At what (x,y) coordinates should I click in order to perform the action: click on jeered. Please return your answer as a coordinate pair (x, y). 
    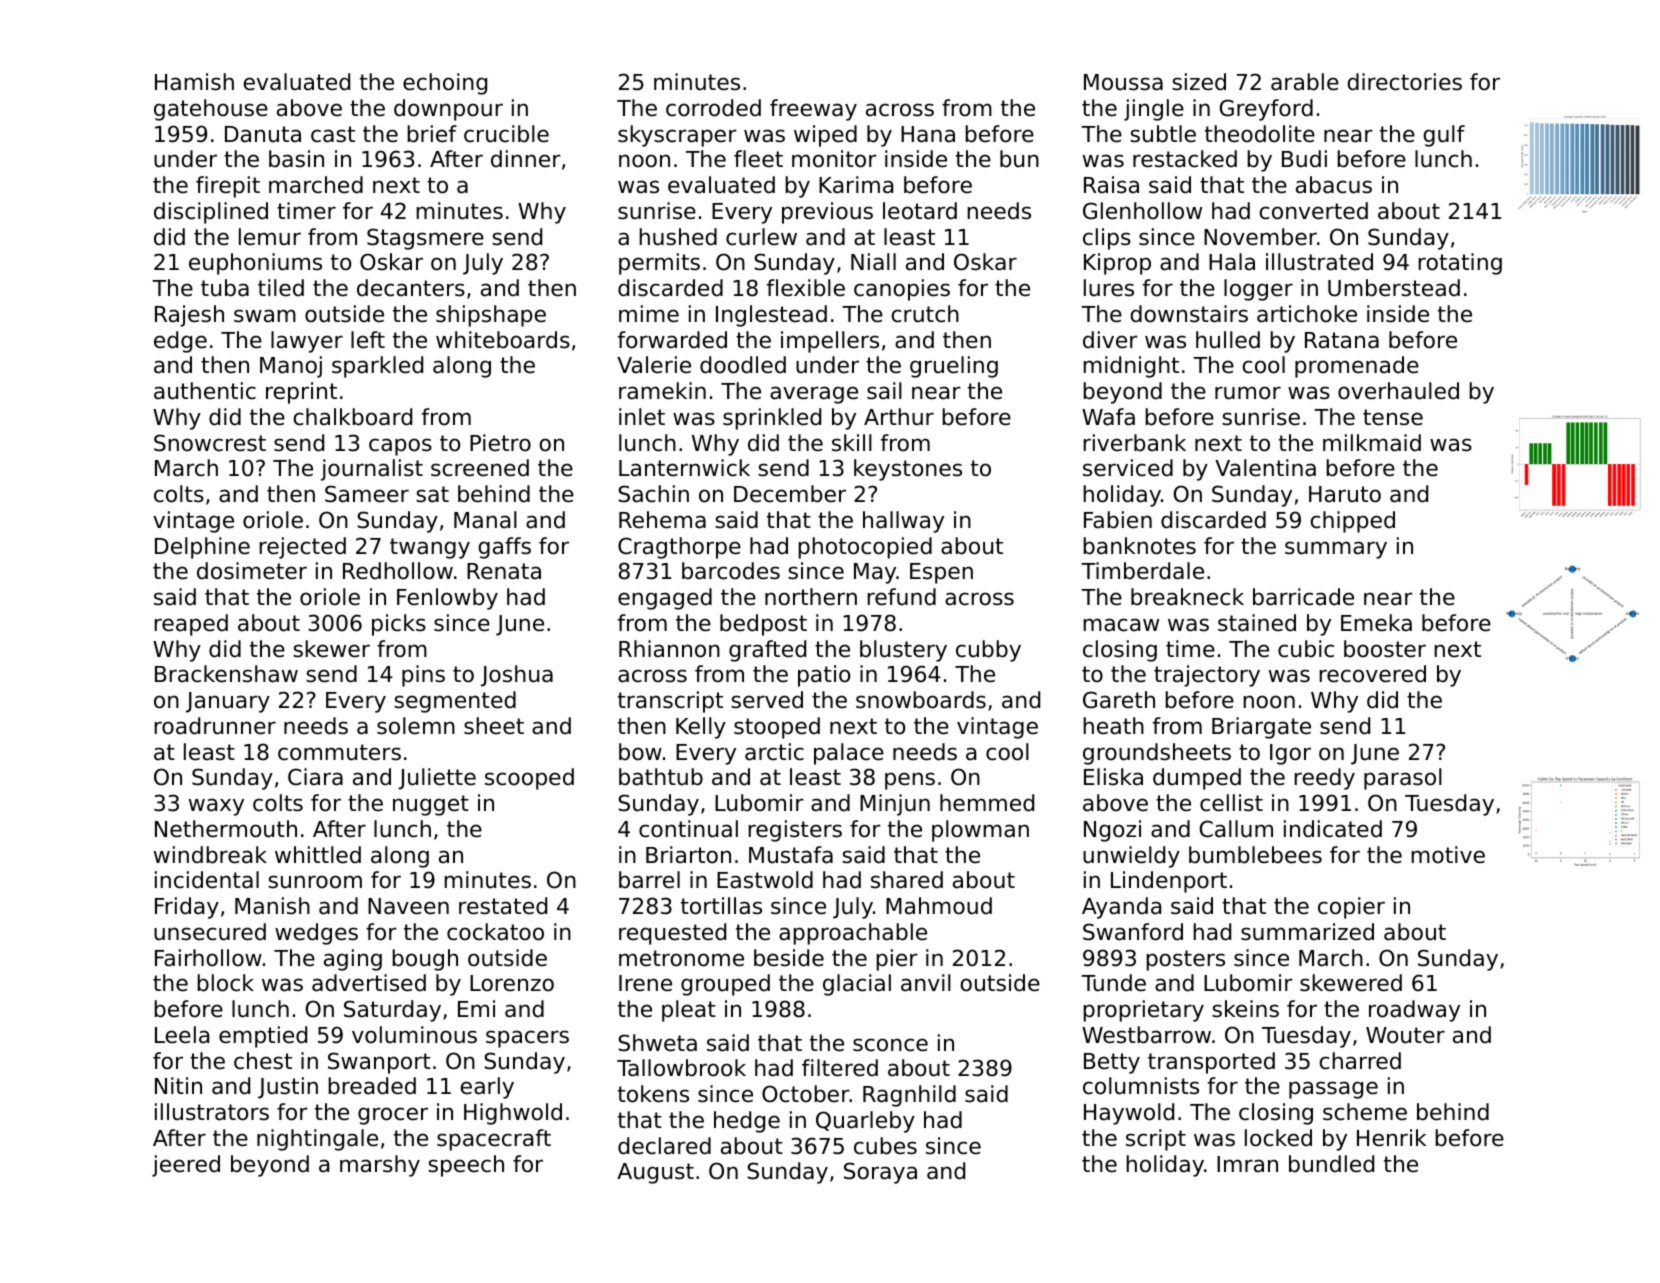
    Looking at the image, I should click on (186, 1166).
